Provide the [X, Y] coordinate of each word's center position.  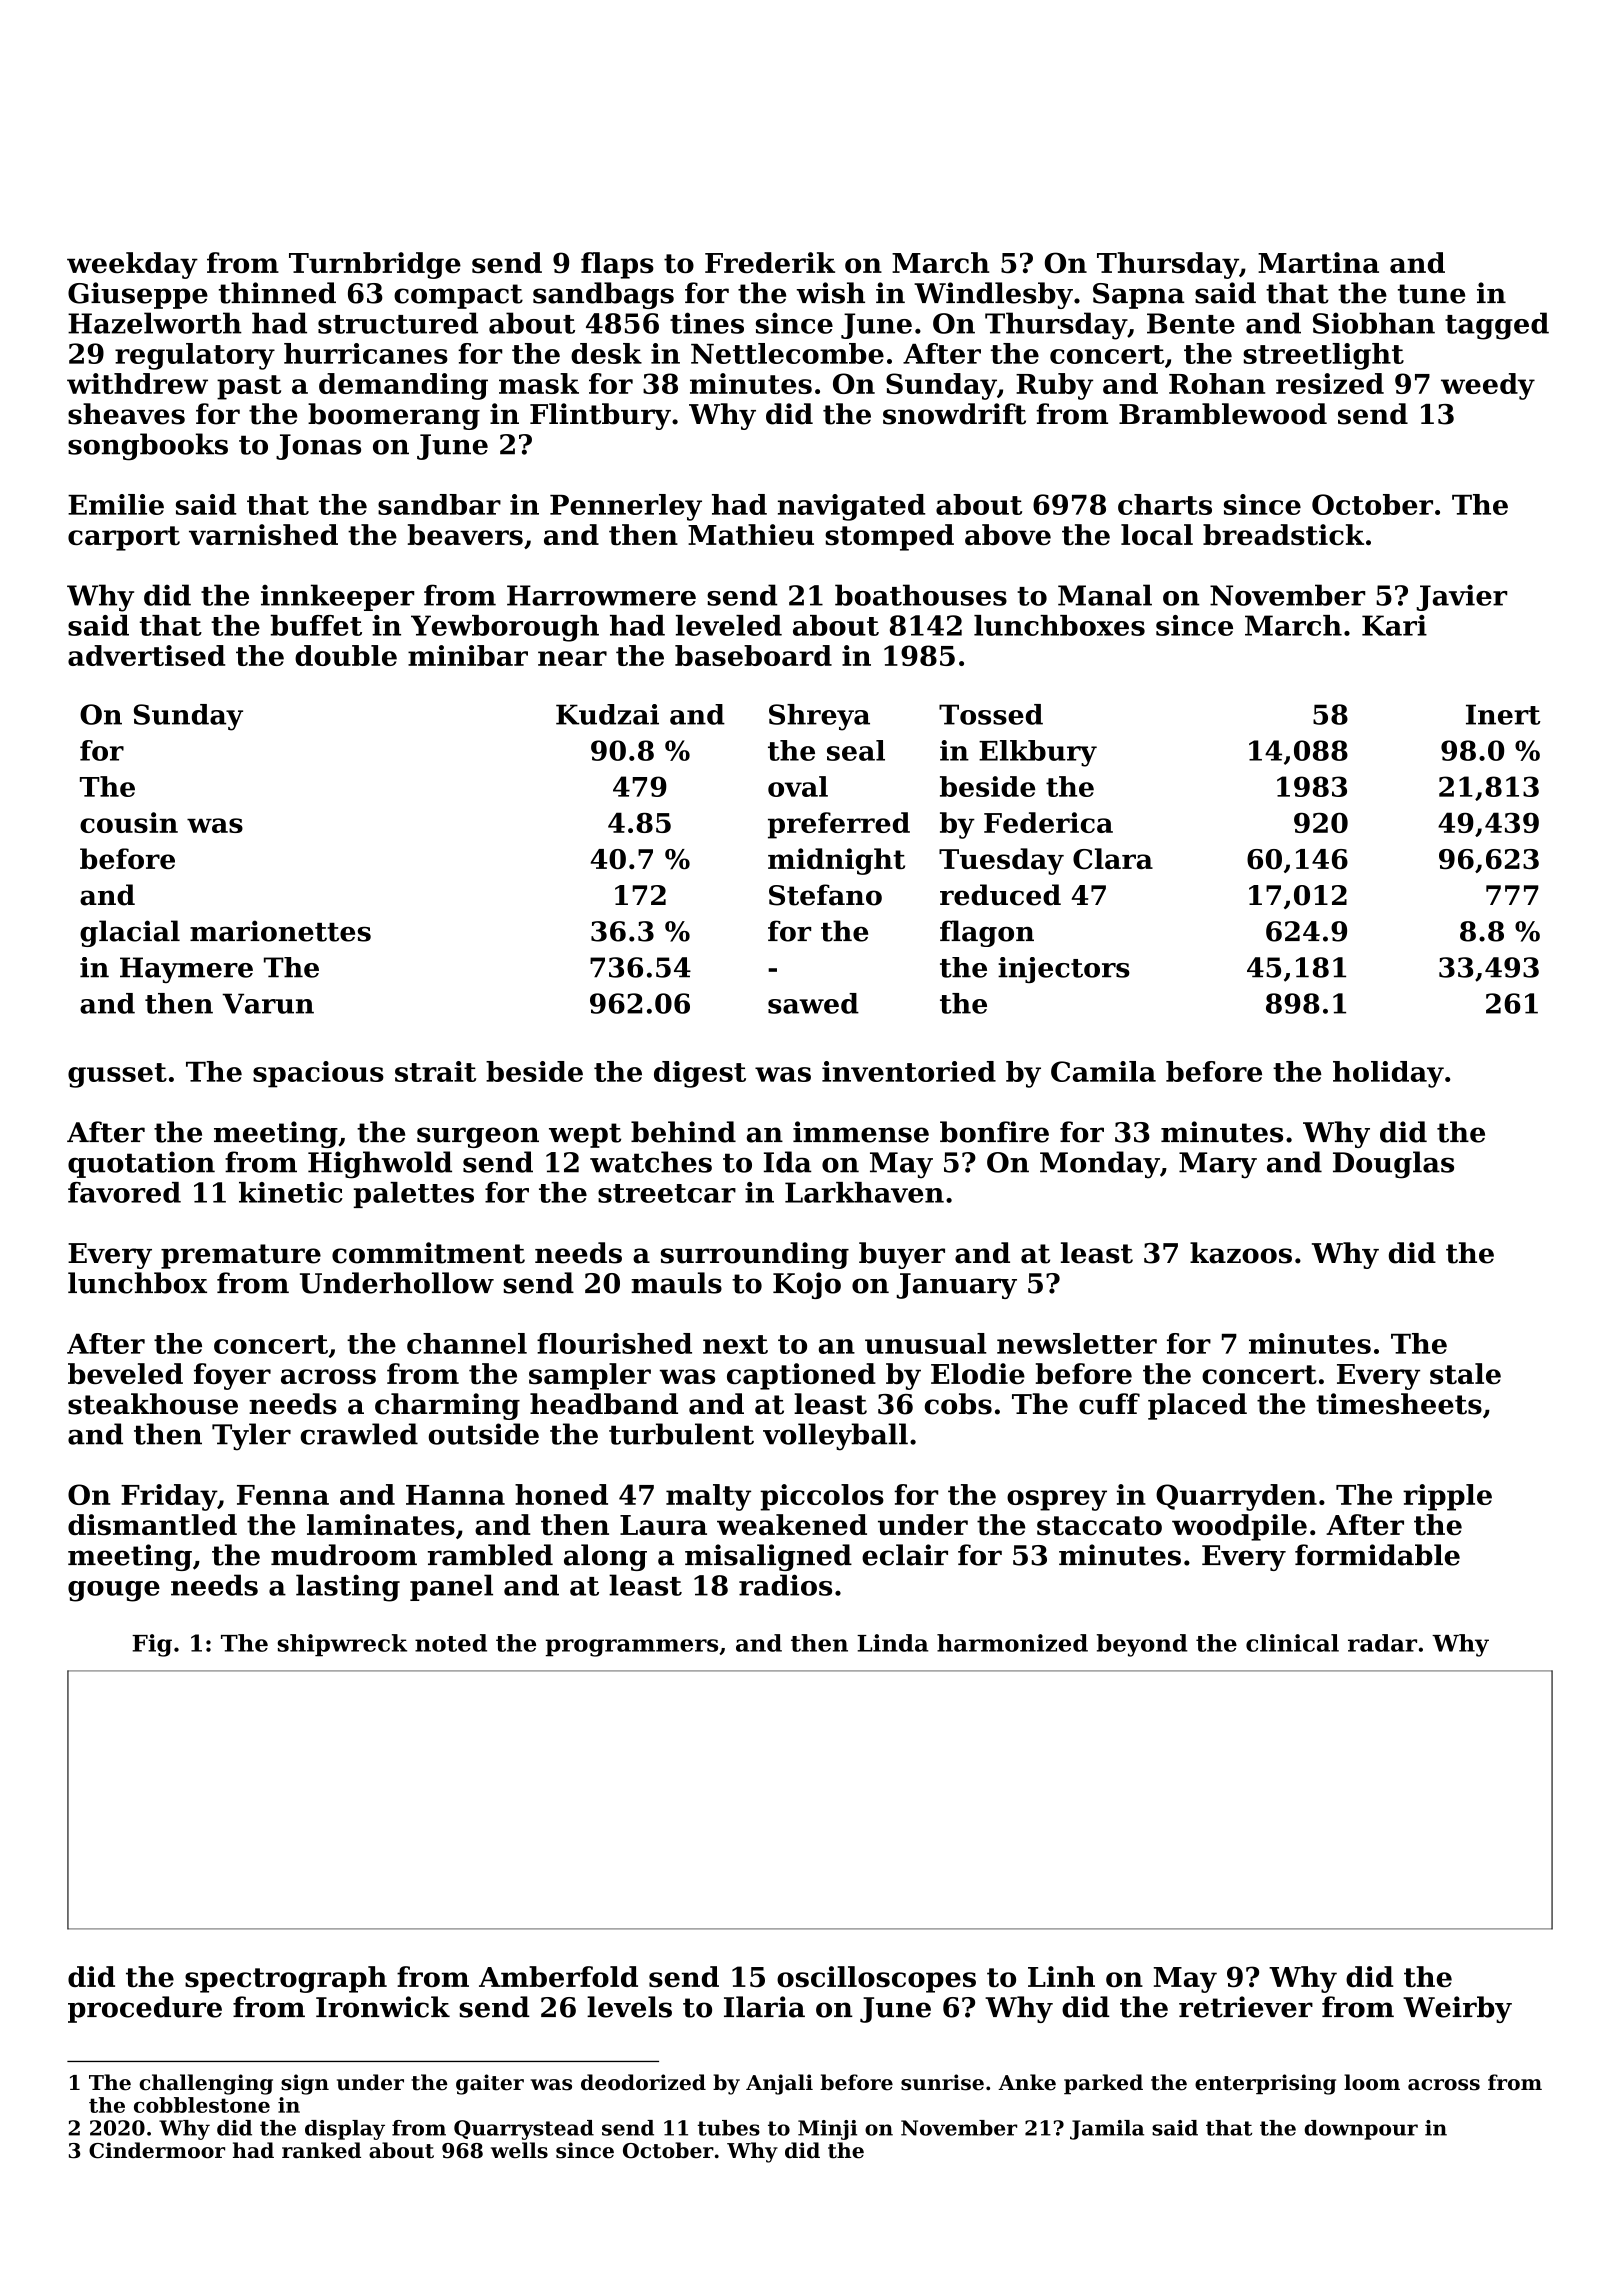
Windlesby [993, 295]
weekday [132, 265]
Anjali [779, 2084]
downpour [1361, 2130]
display [345, 2130]
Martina [1318, 262]
